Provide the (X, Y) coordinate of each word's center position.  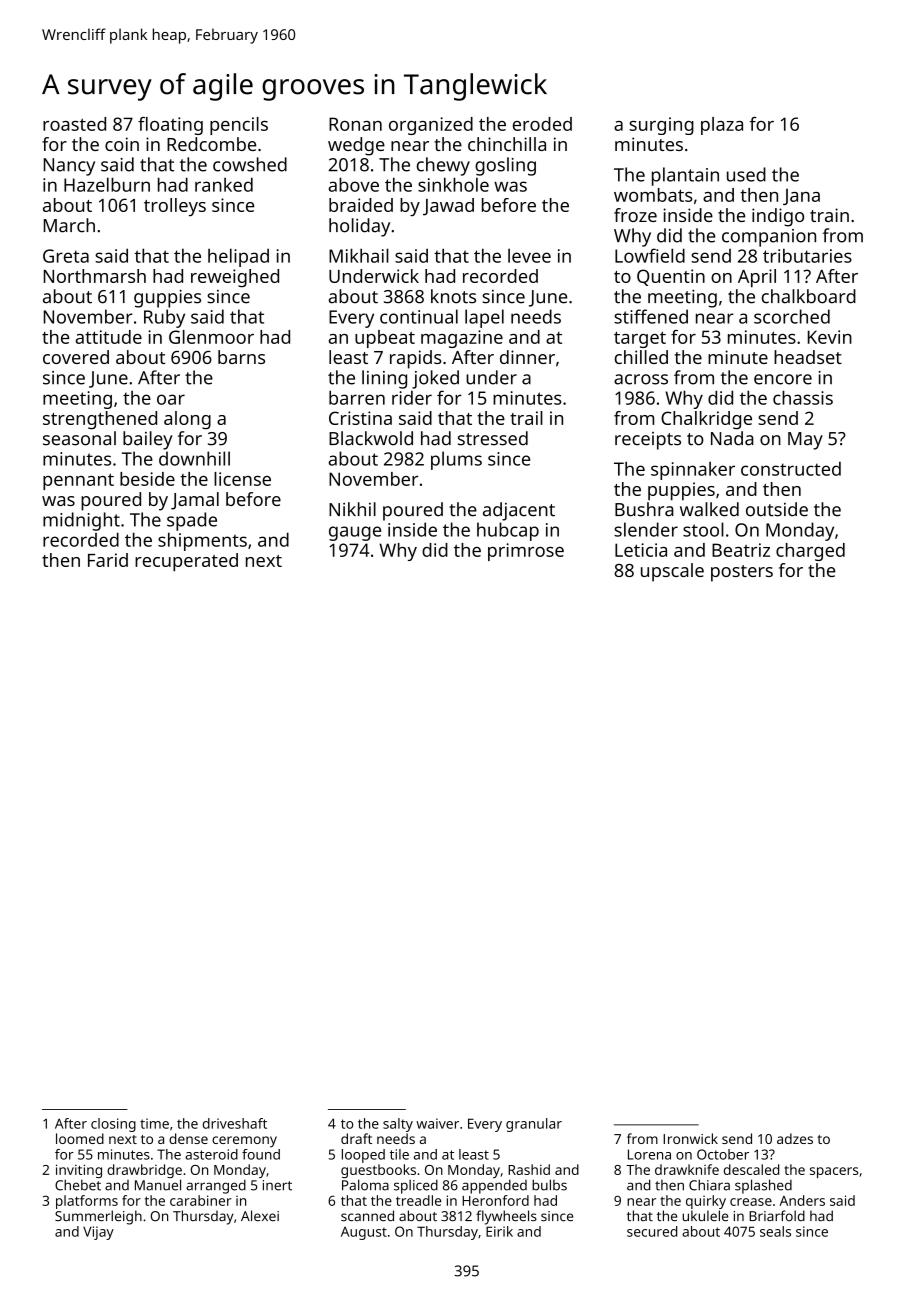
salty (398, 1125)
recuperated (186, 562)
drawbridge (144, 1171)
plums (456, 460)
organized (431, 126)
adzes (795, 1138)
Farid (108, 560)
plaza (722, 126)
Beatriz (741, 550)
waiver (437, 1123)
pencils (239, 126)
